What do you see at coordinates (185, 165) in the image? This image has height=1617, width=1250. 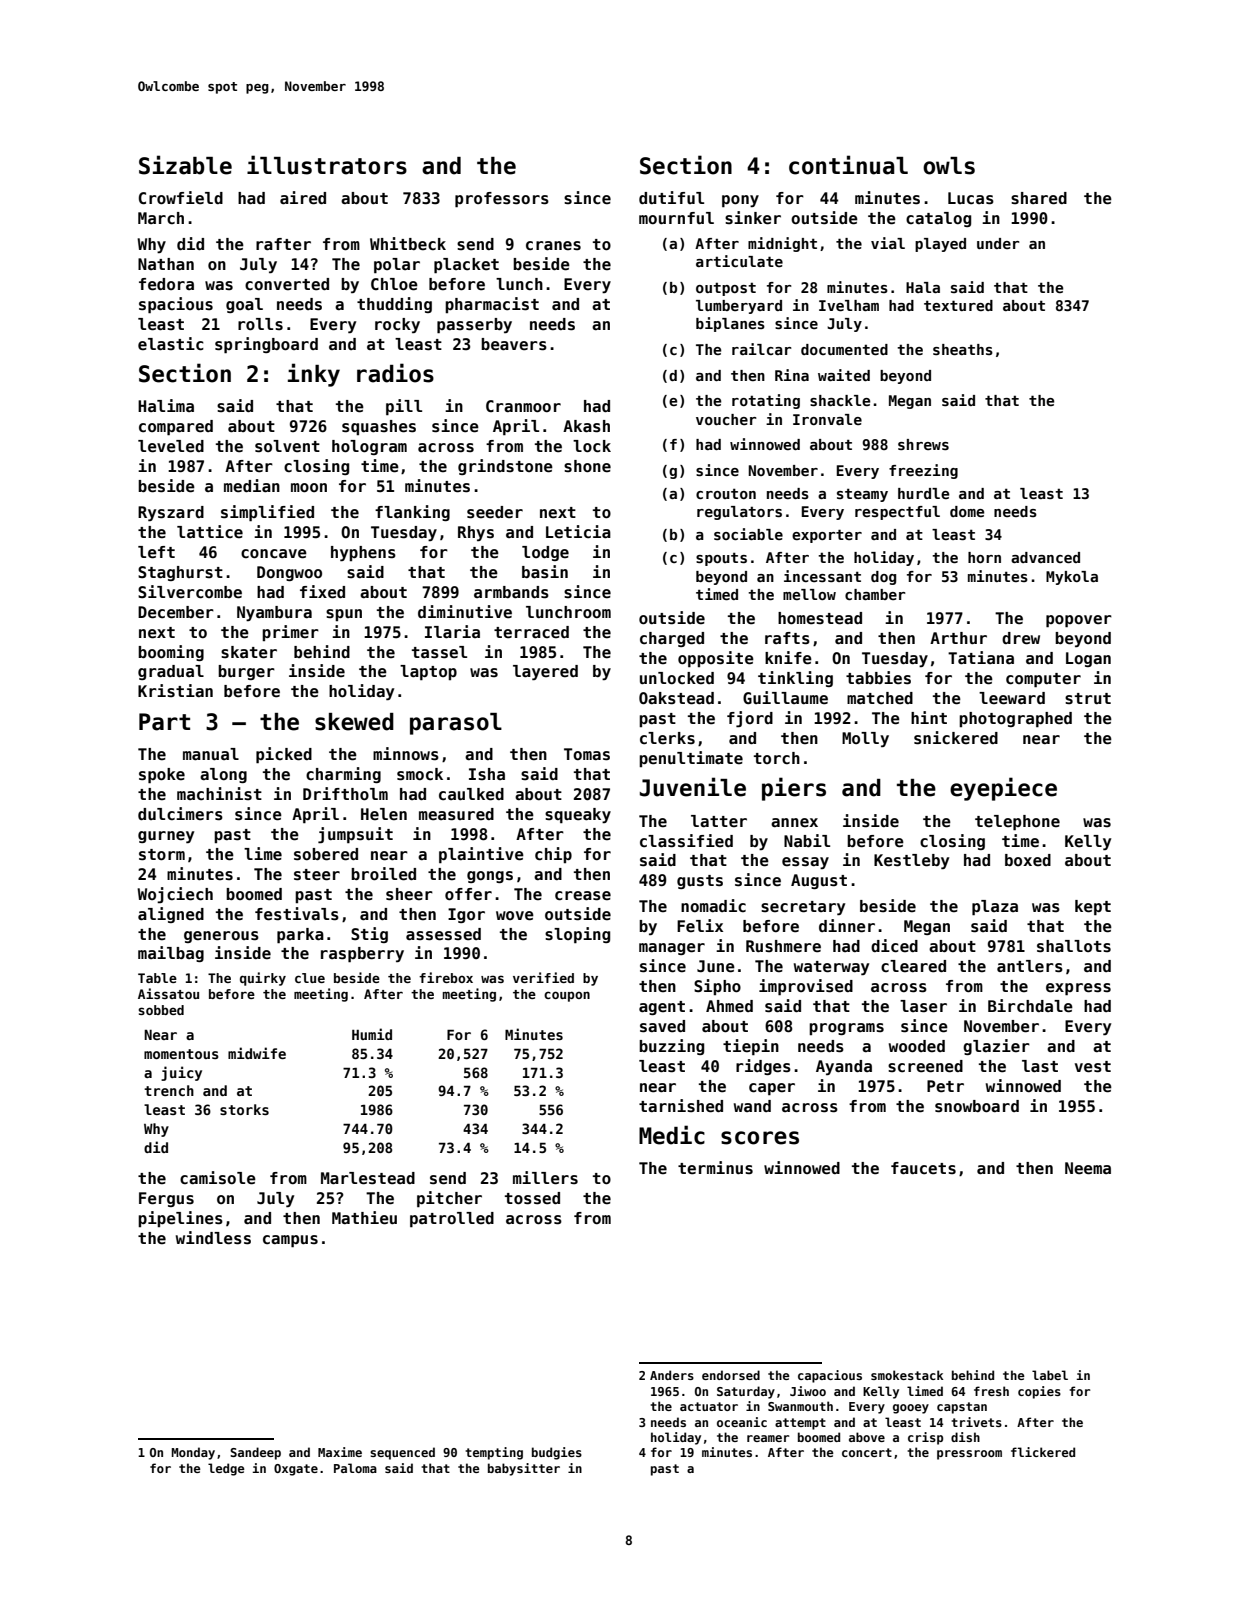 I see `Sizable` at bounding box center [185, 165].
